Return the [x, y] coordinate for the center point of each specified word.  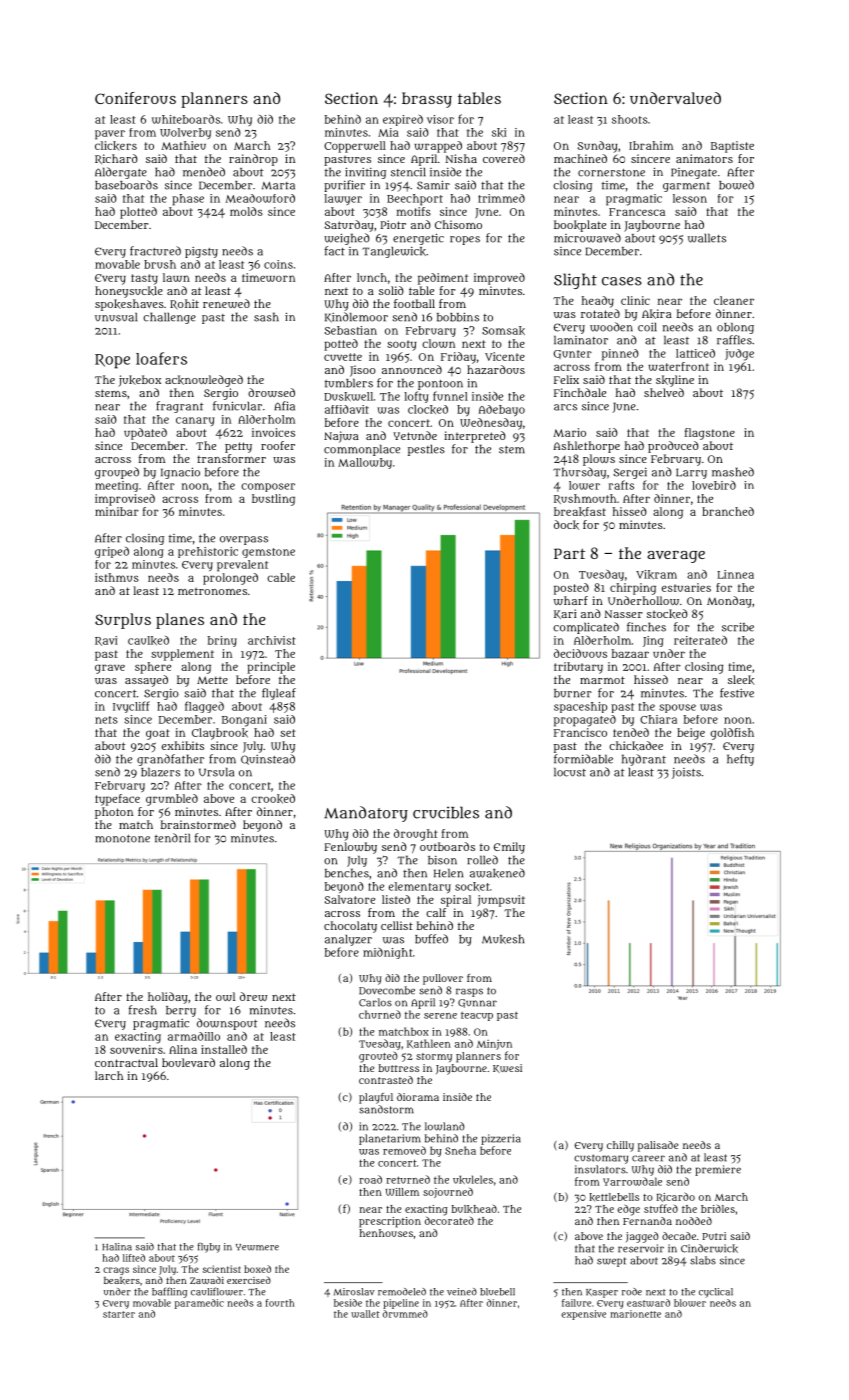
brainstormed [198, 824]
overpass [244, 540]
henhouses [386, 1233]
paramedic [199, 1304]
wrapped [438, 147]
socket [472, 886]
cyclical [716, 1293]
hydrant [644, 760]
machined [580, 158]
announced [412, 369]
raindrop [253, 160]
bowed [736, 185]
